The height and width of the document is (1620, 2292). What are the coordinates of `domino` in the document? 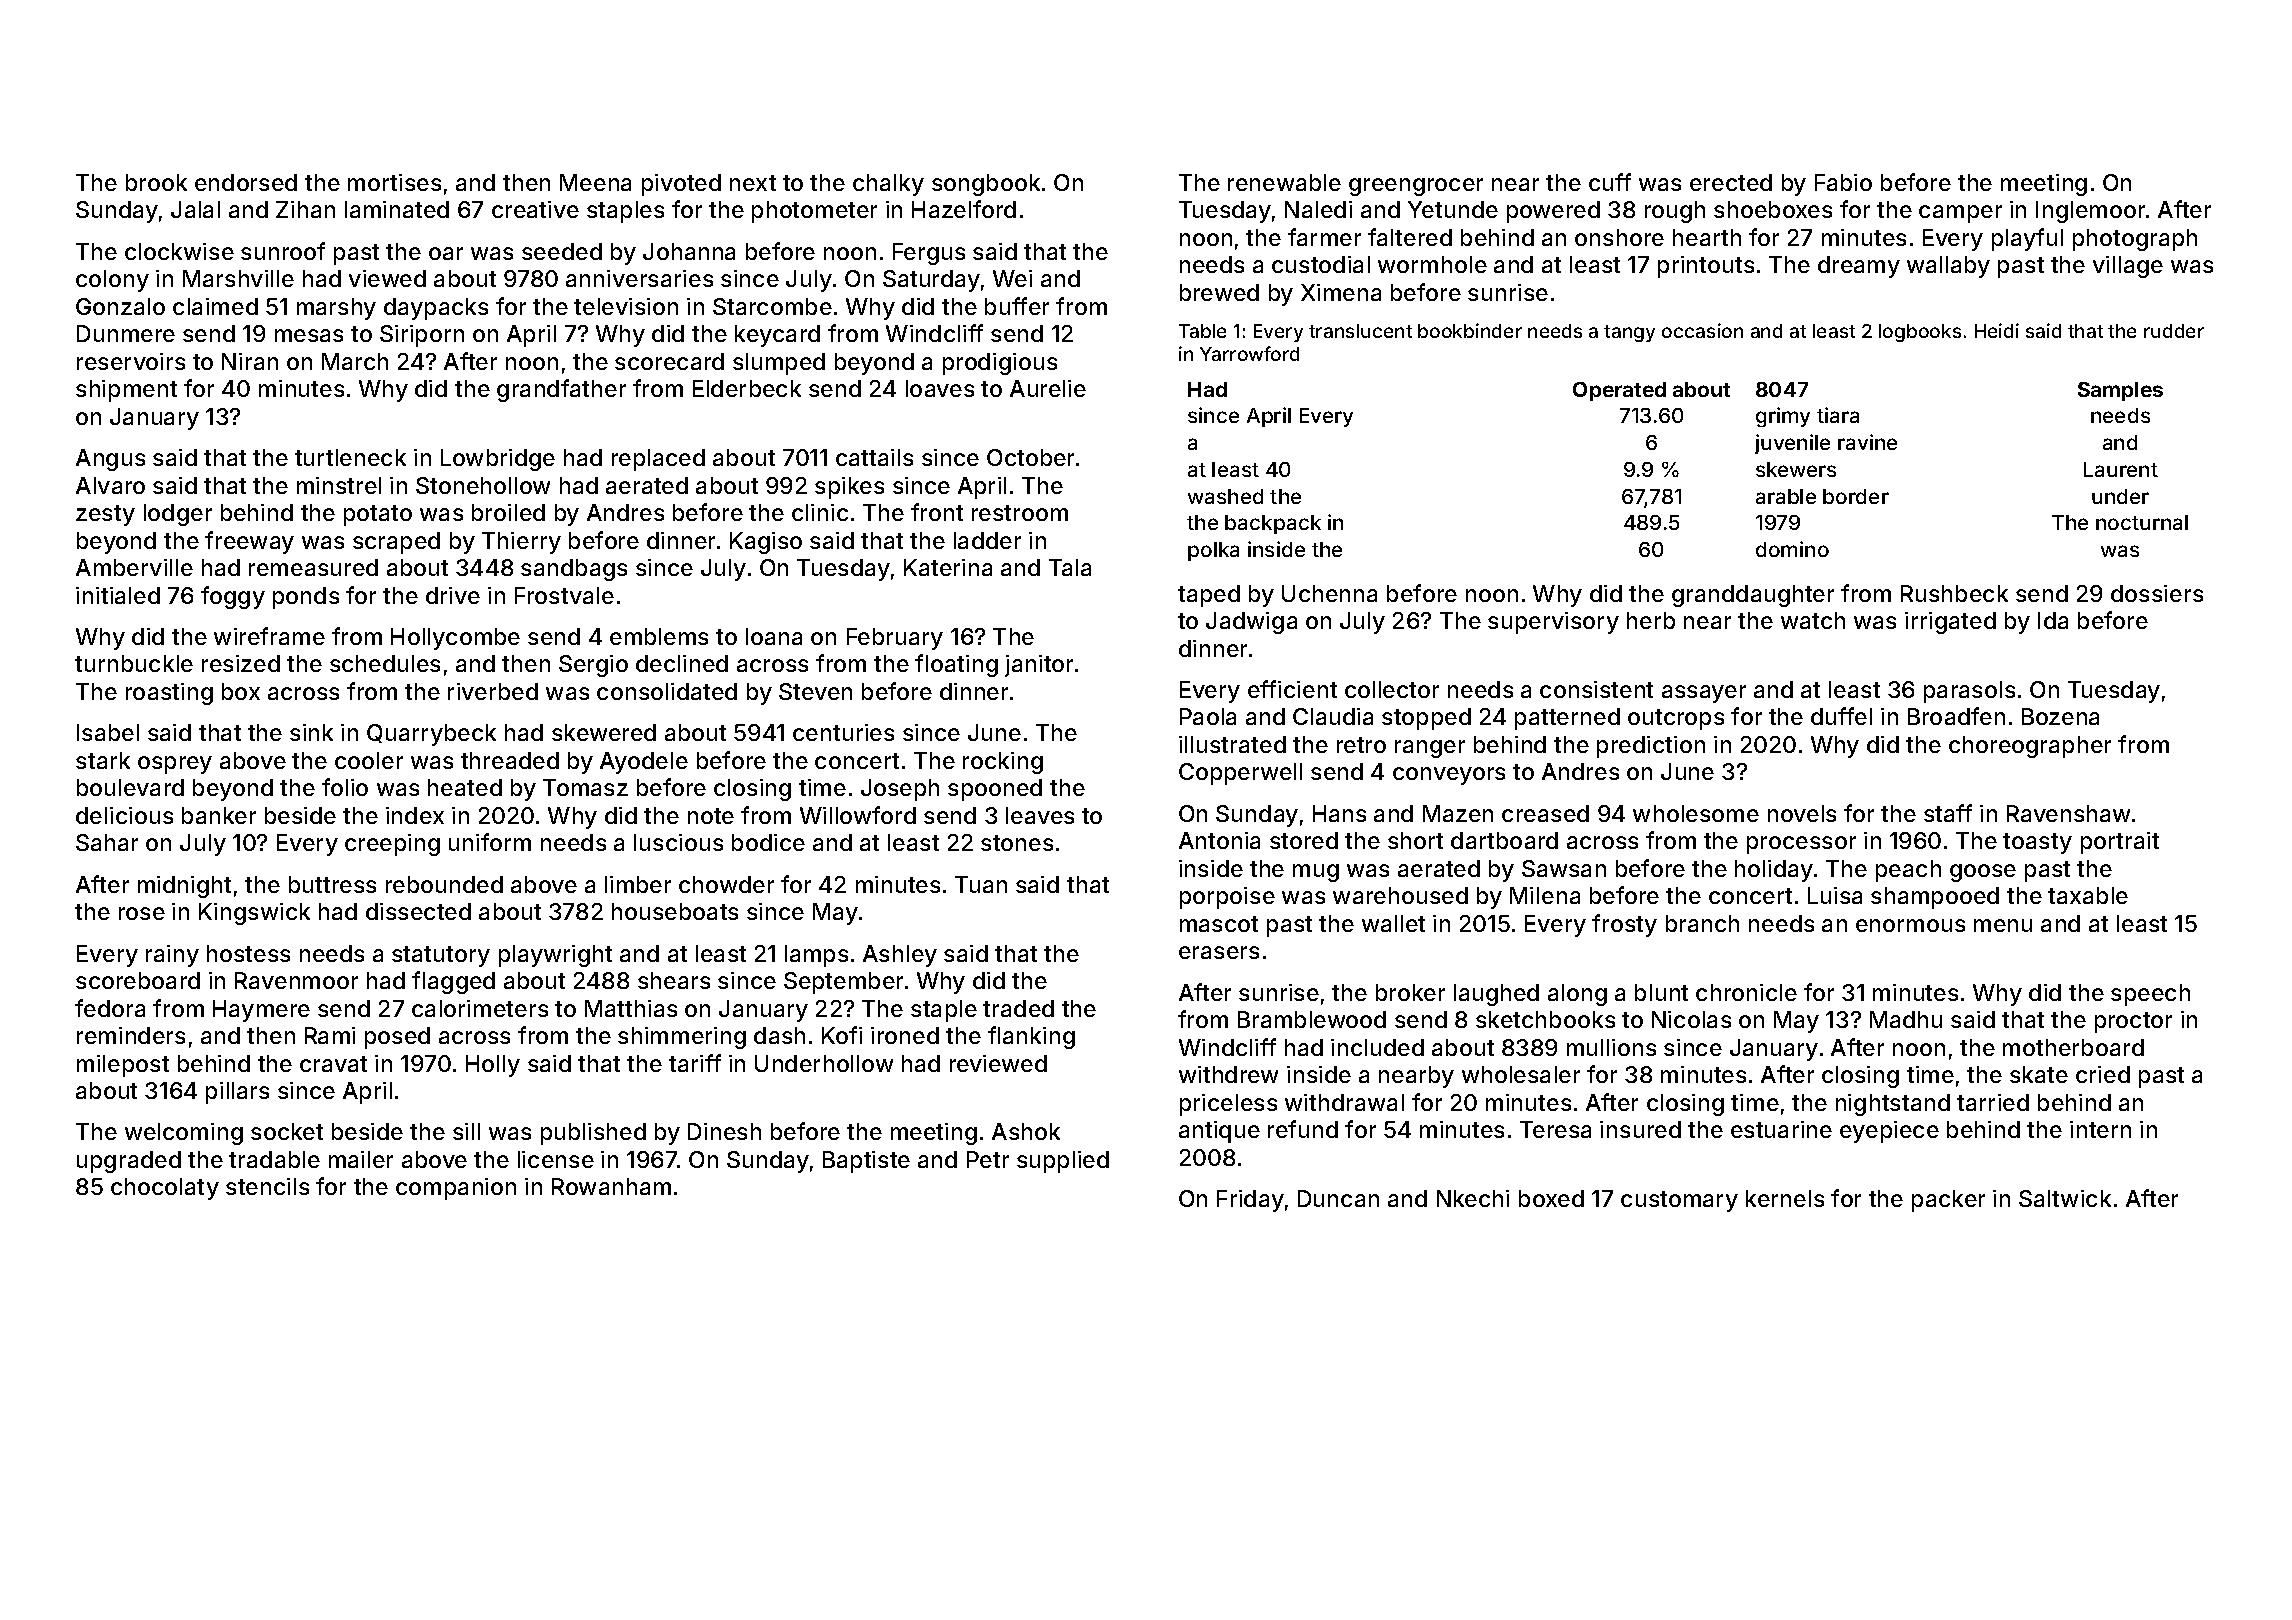 It's located at (1792, 549).
